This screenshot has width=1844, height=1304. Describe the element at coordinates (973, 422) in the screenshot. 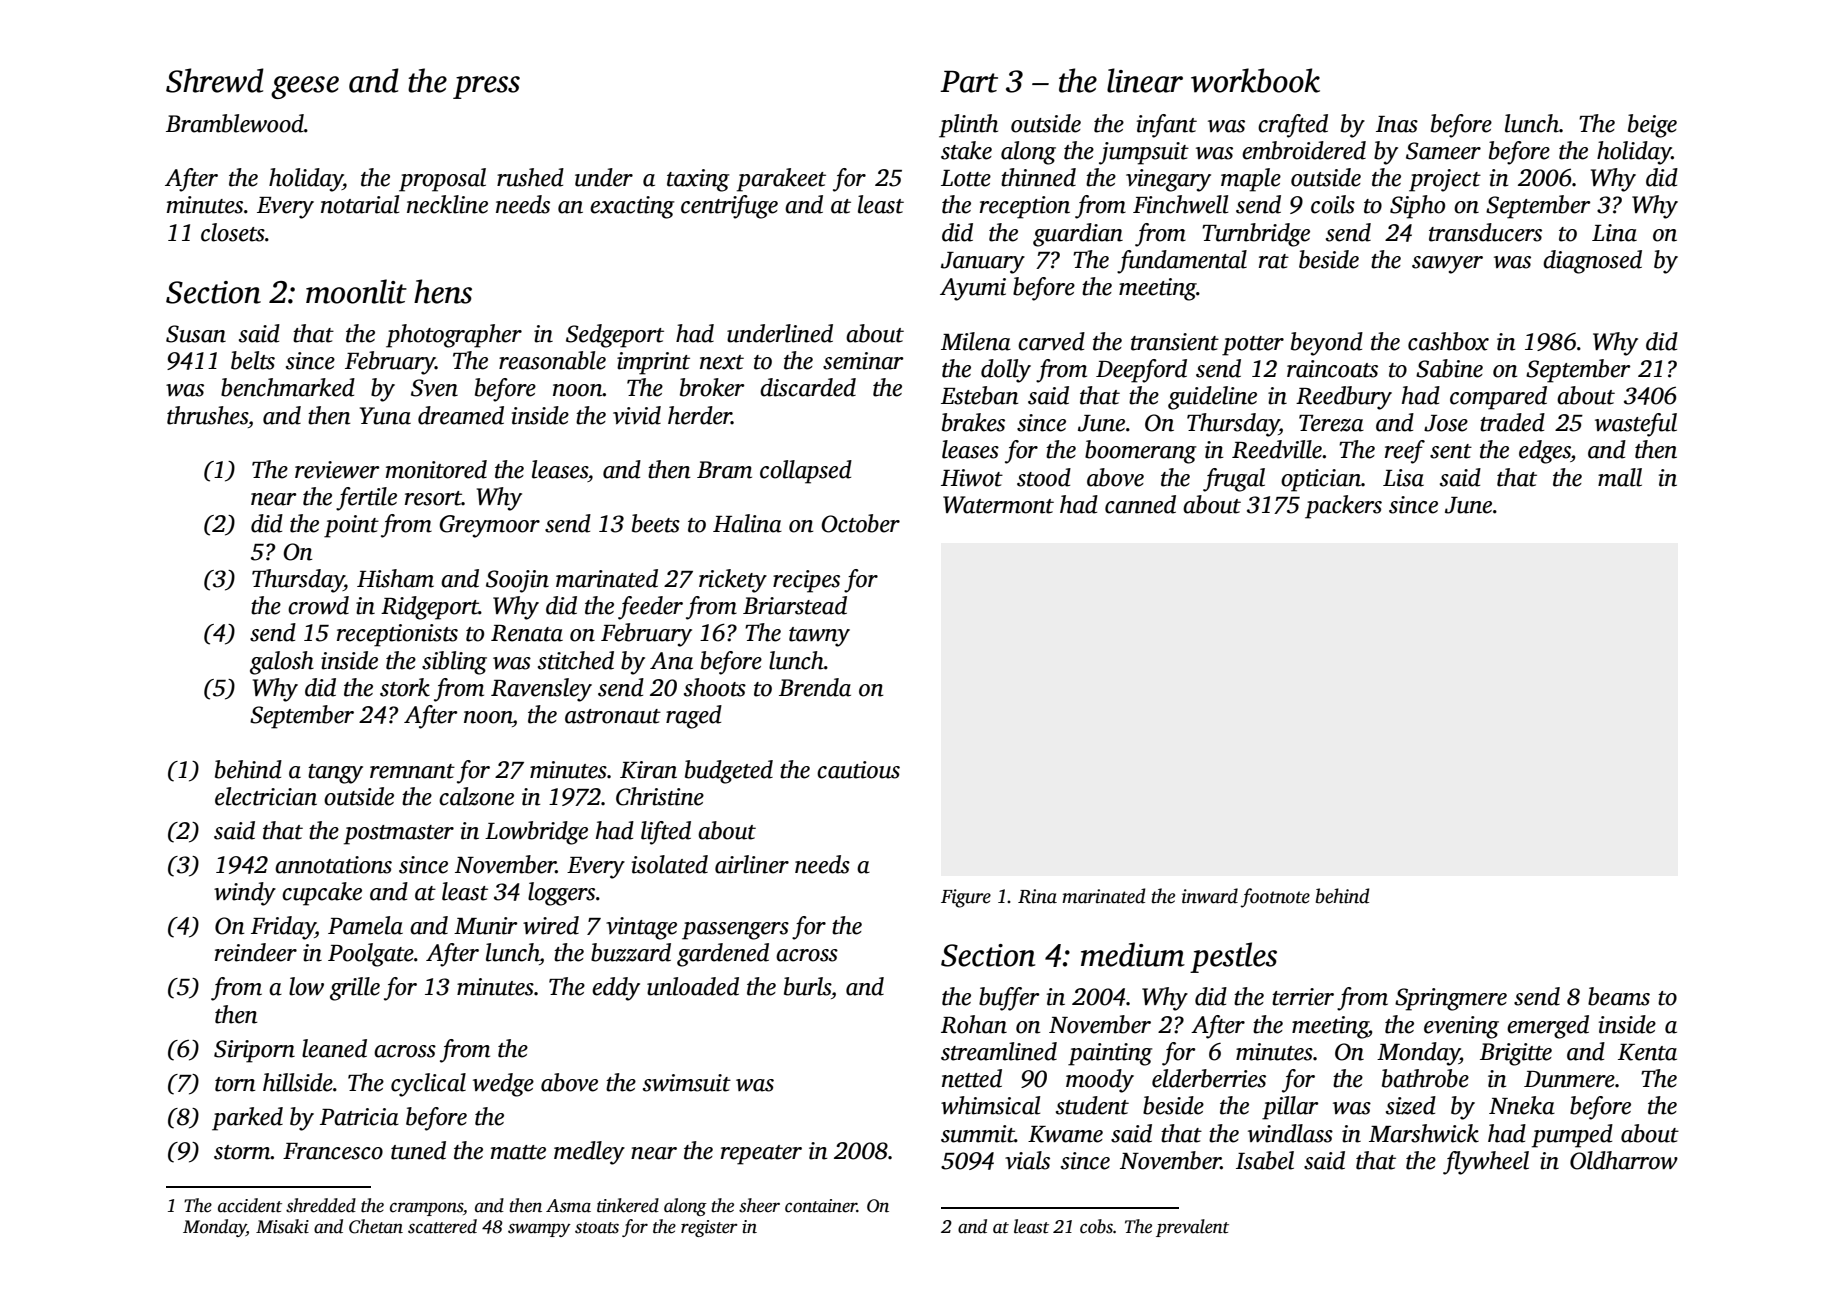

I see `brakes` at that location.
